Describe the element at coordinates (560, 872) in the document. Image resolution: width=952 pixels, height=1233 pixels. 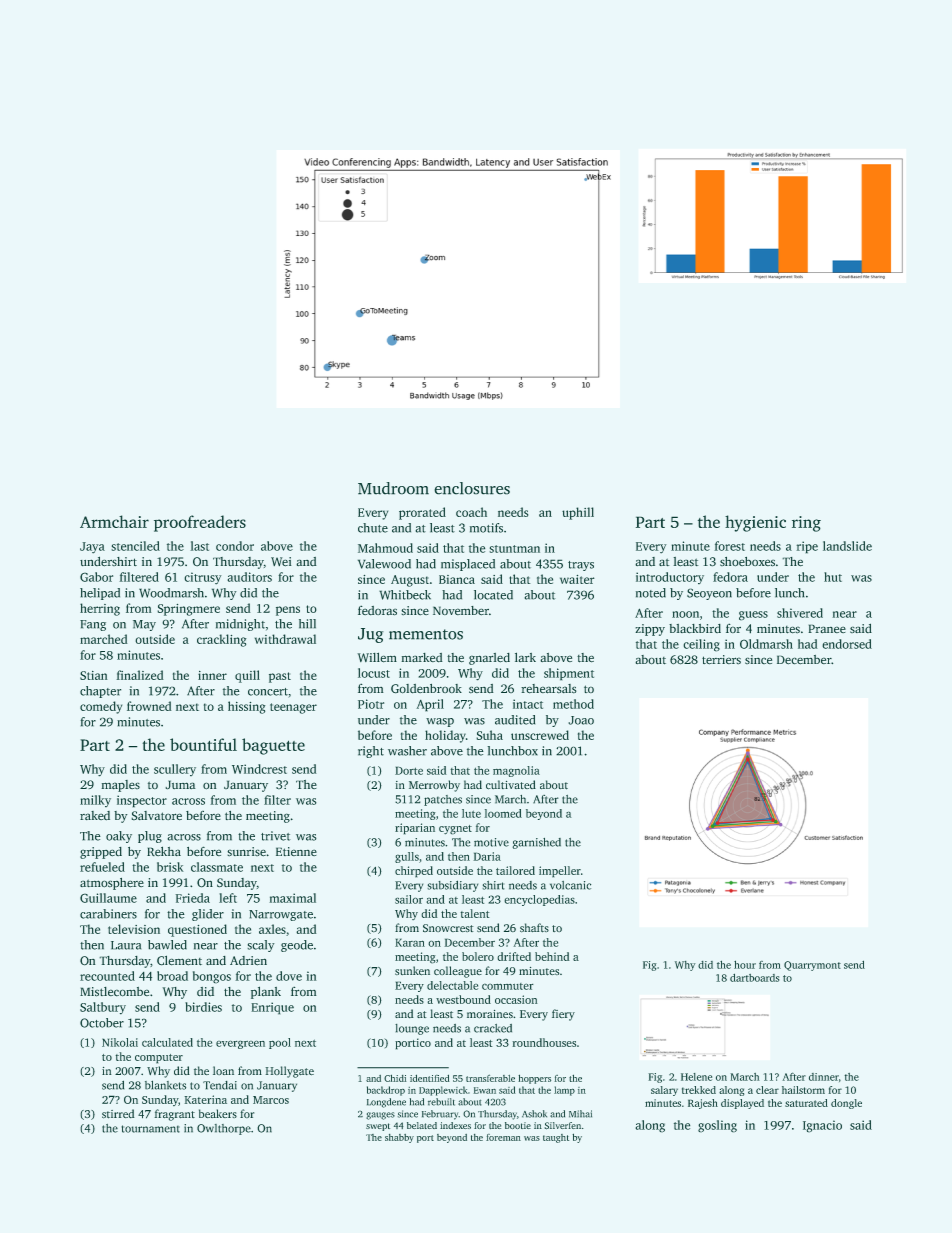
I see `impeller` at that location.
